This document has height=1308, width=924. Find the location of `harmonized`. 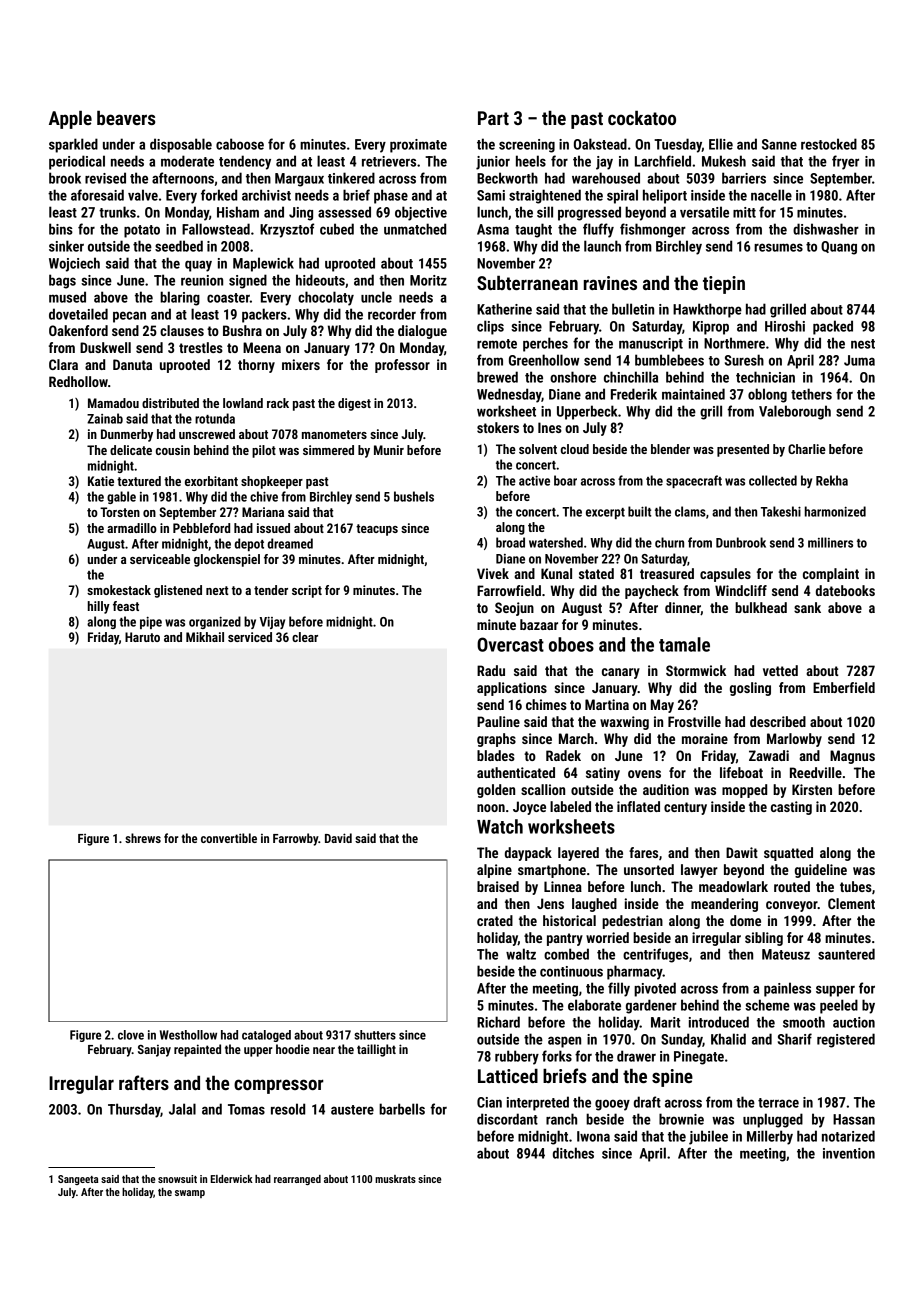

harmonized is located at coordinates (835, 511).
